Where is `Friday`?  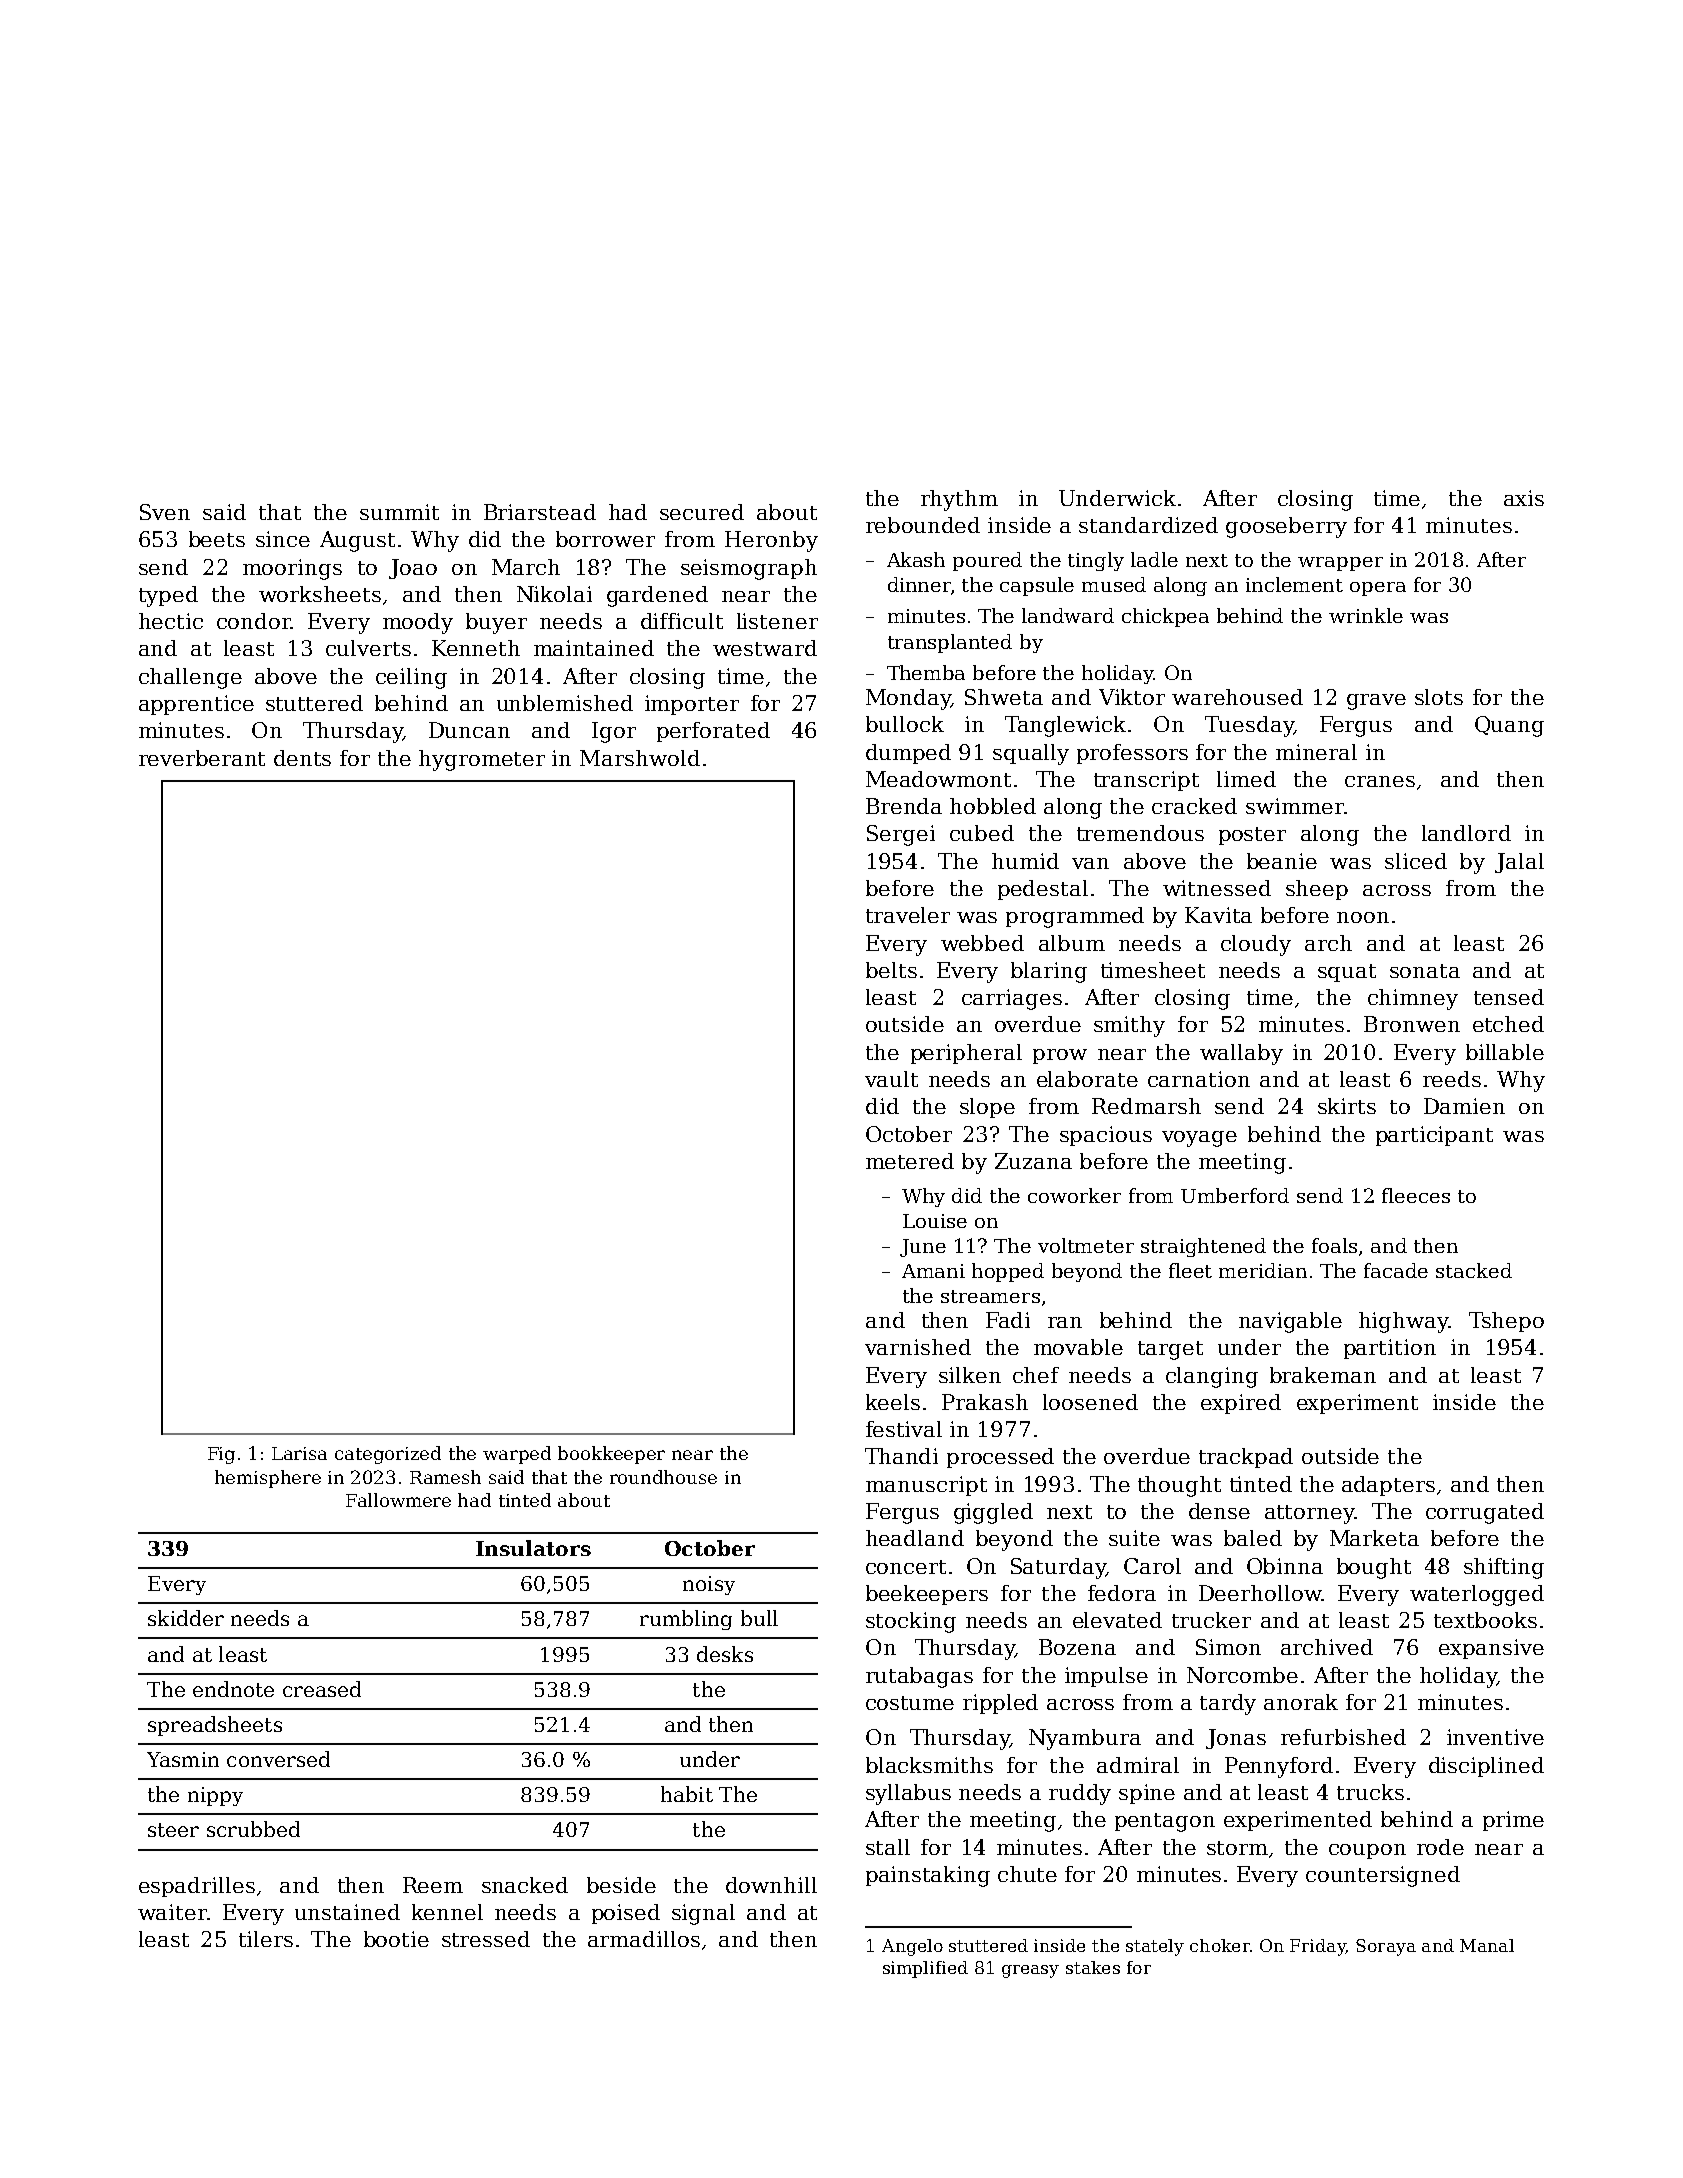 Friday is located at coordinates (1318, 1947).
